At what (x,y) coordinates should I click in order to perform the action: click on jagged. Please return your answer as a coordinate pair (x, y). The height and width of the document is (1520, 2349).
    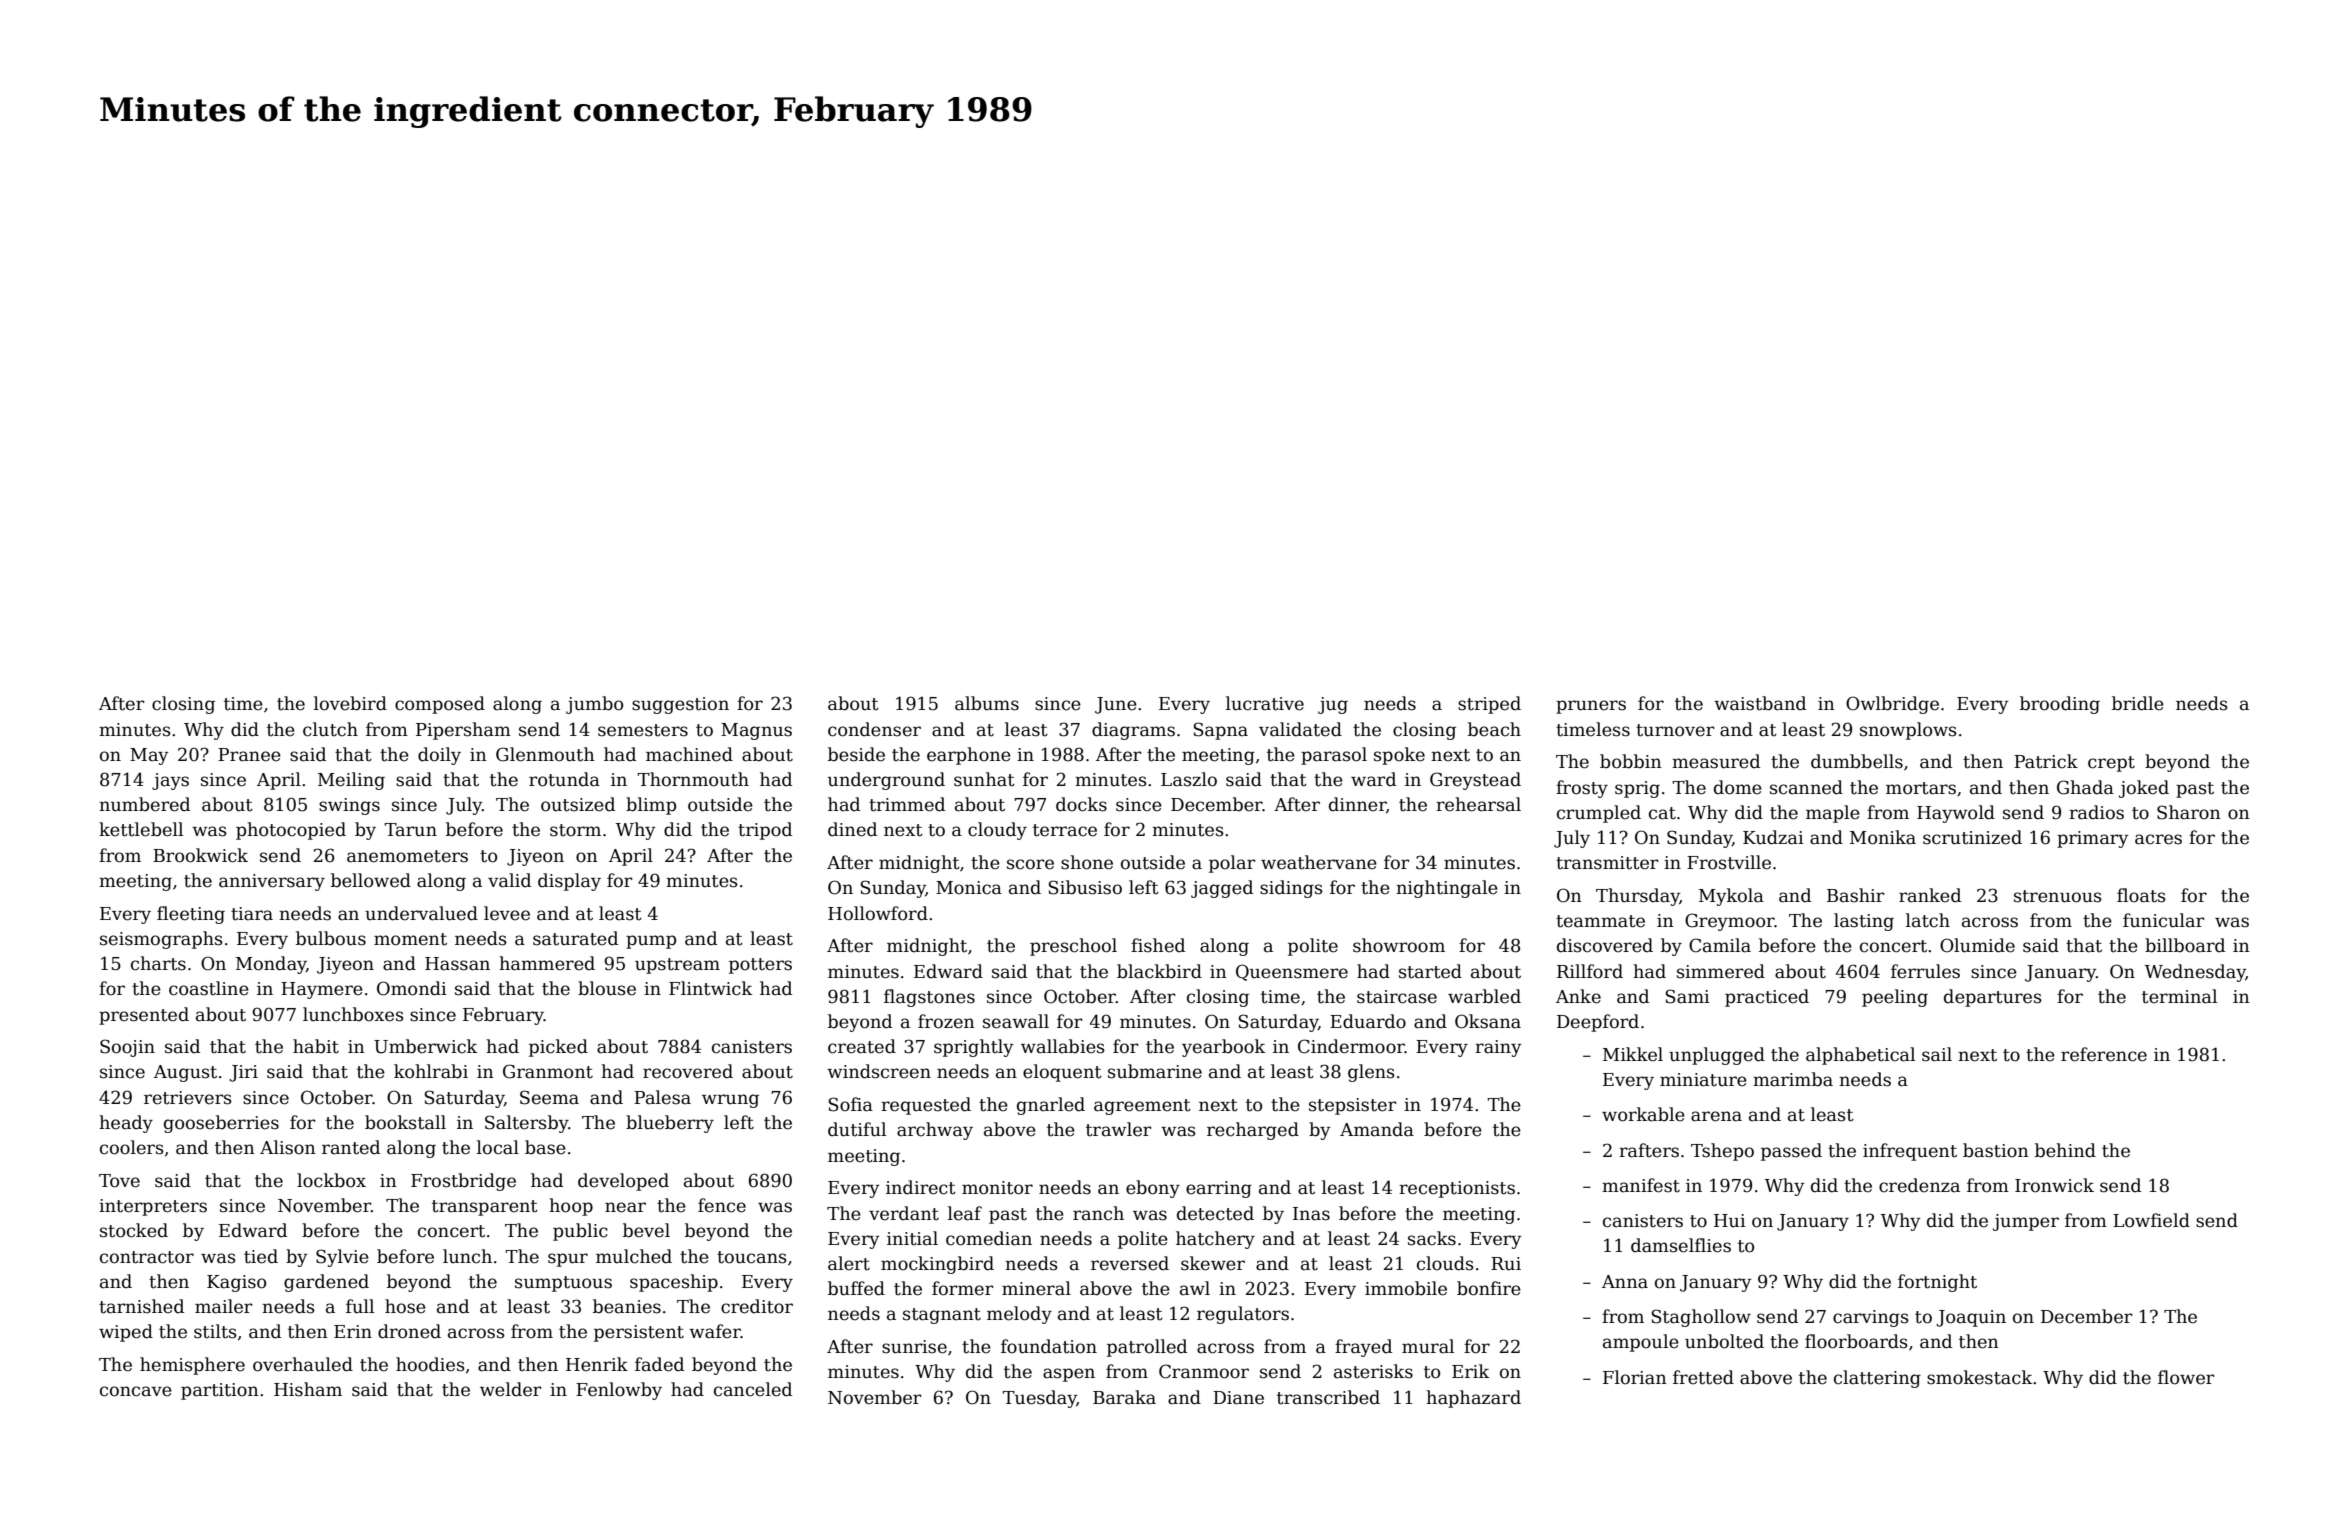
    Looking at the image, I should click on (1222, 889).
